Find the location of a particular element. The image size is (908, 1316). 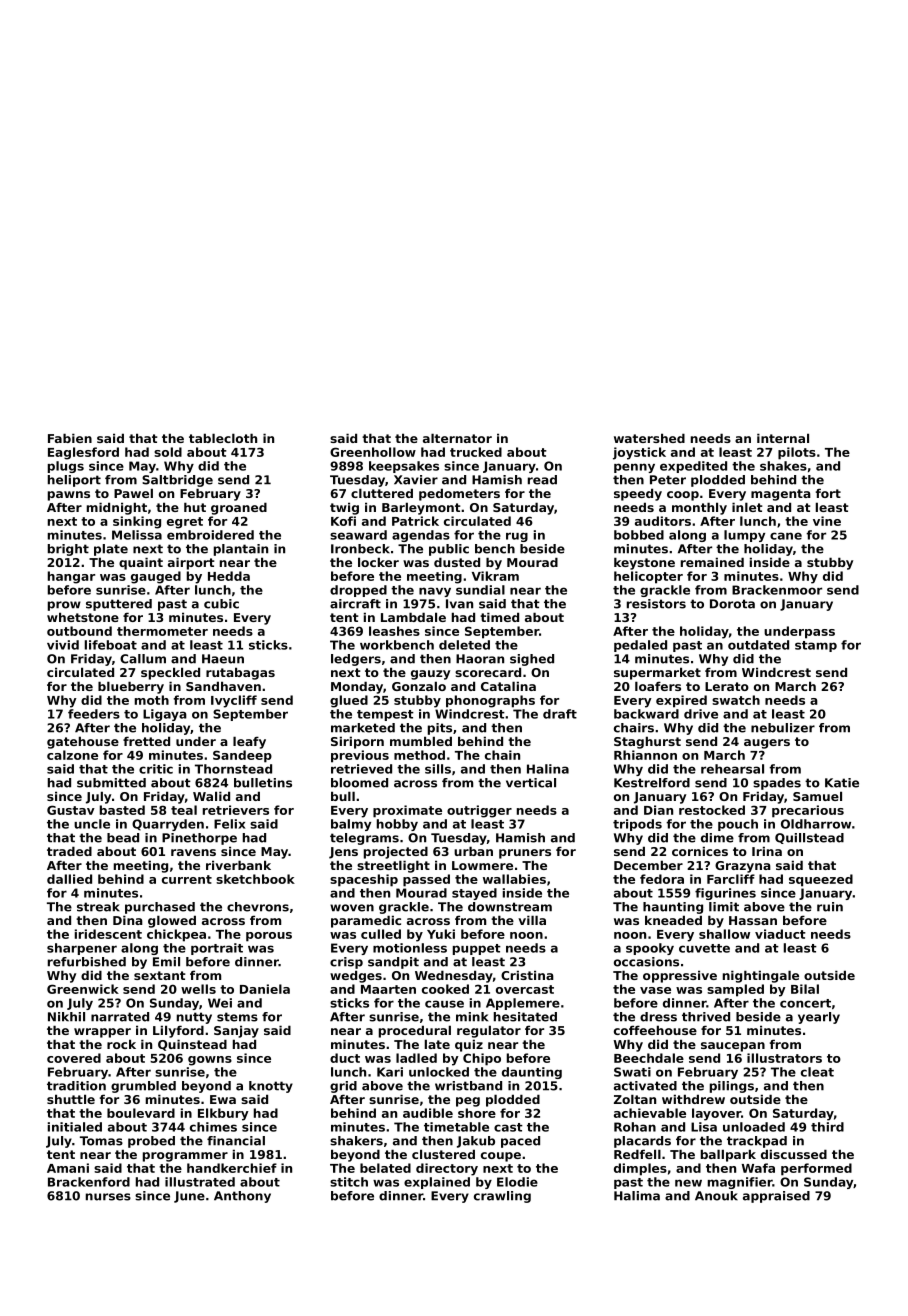

alternator is located at coordinates (457, 438).
